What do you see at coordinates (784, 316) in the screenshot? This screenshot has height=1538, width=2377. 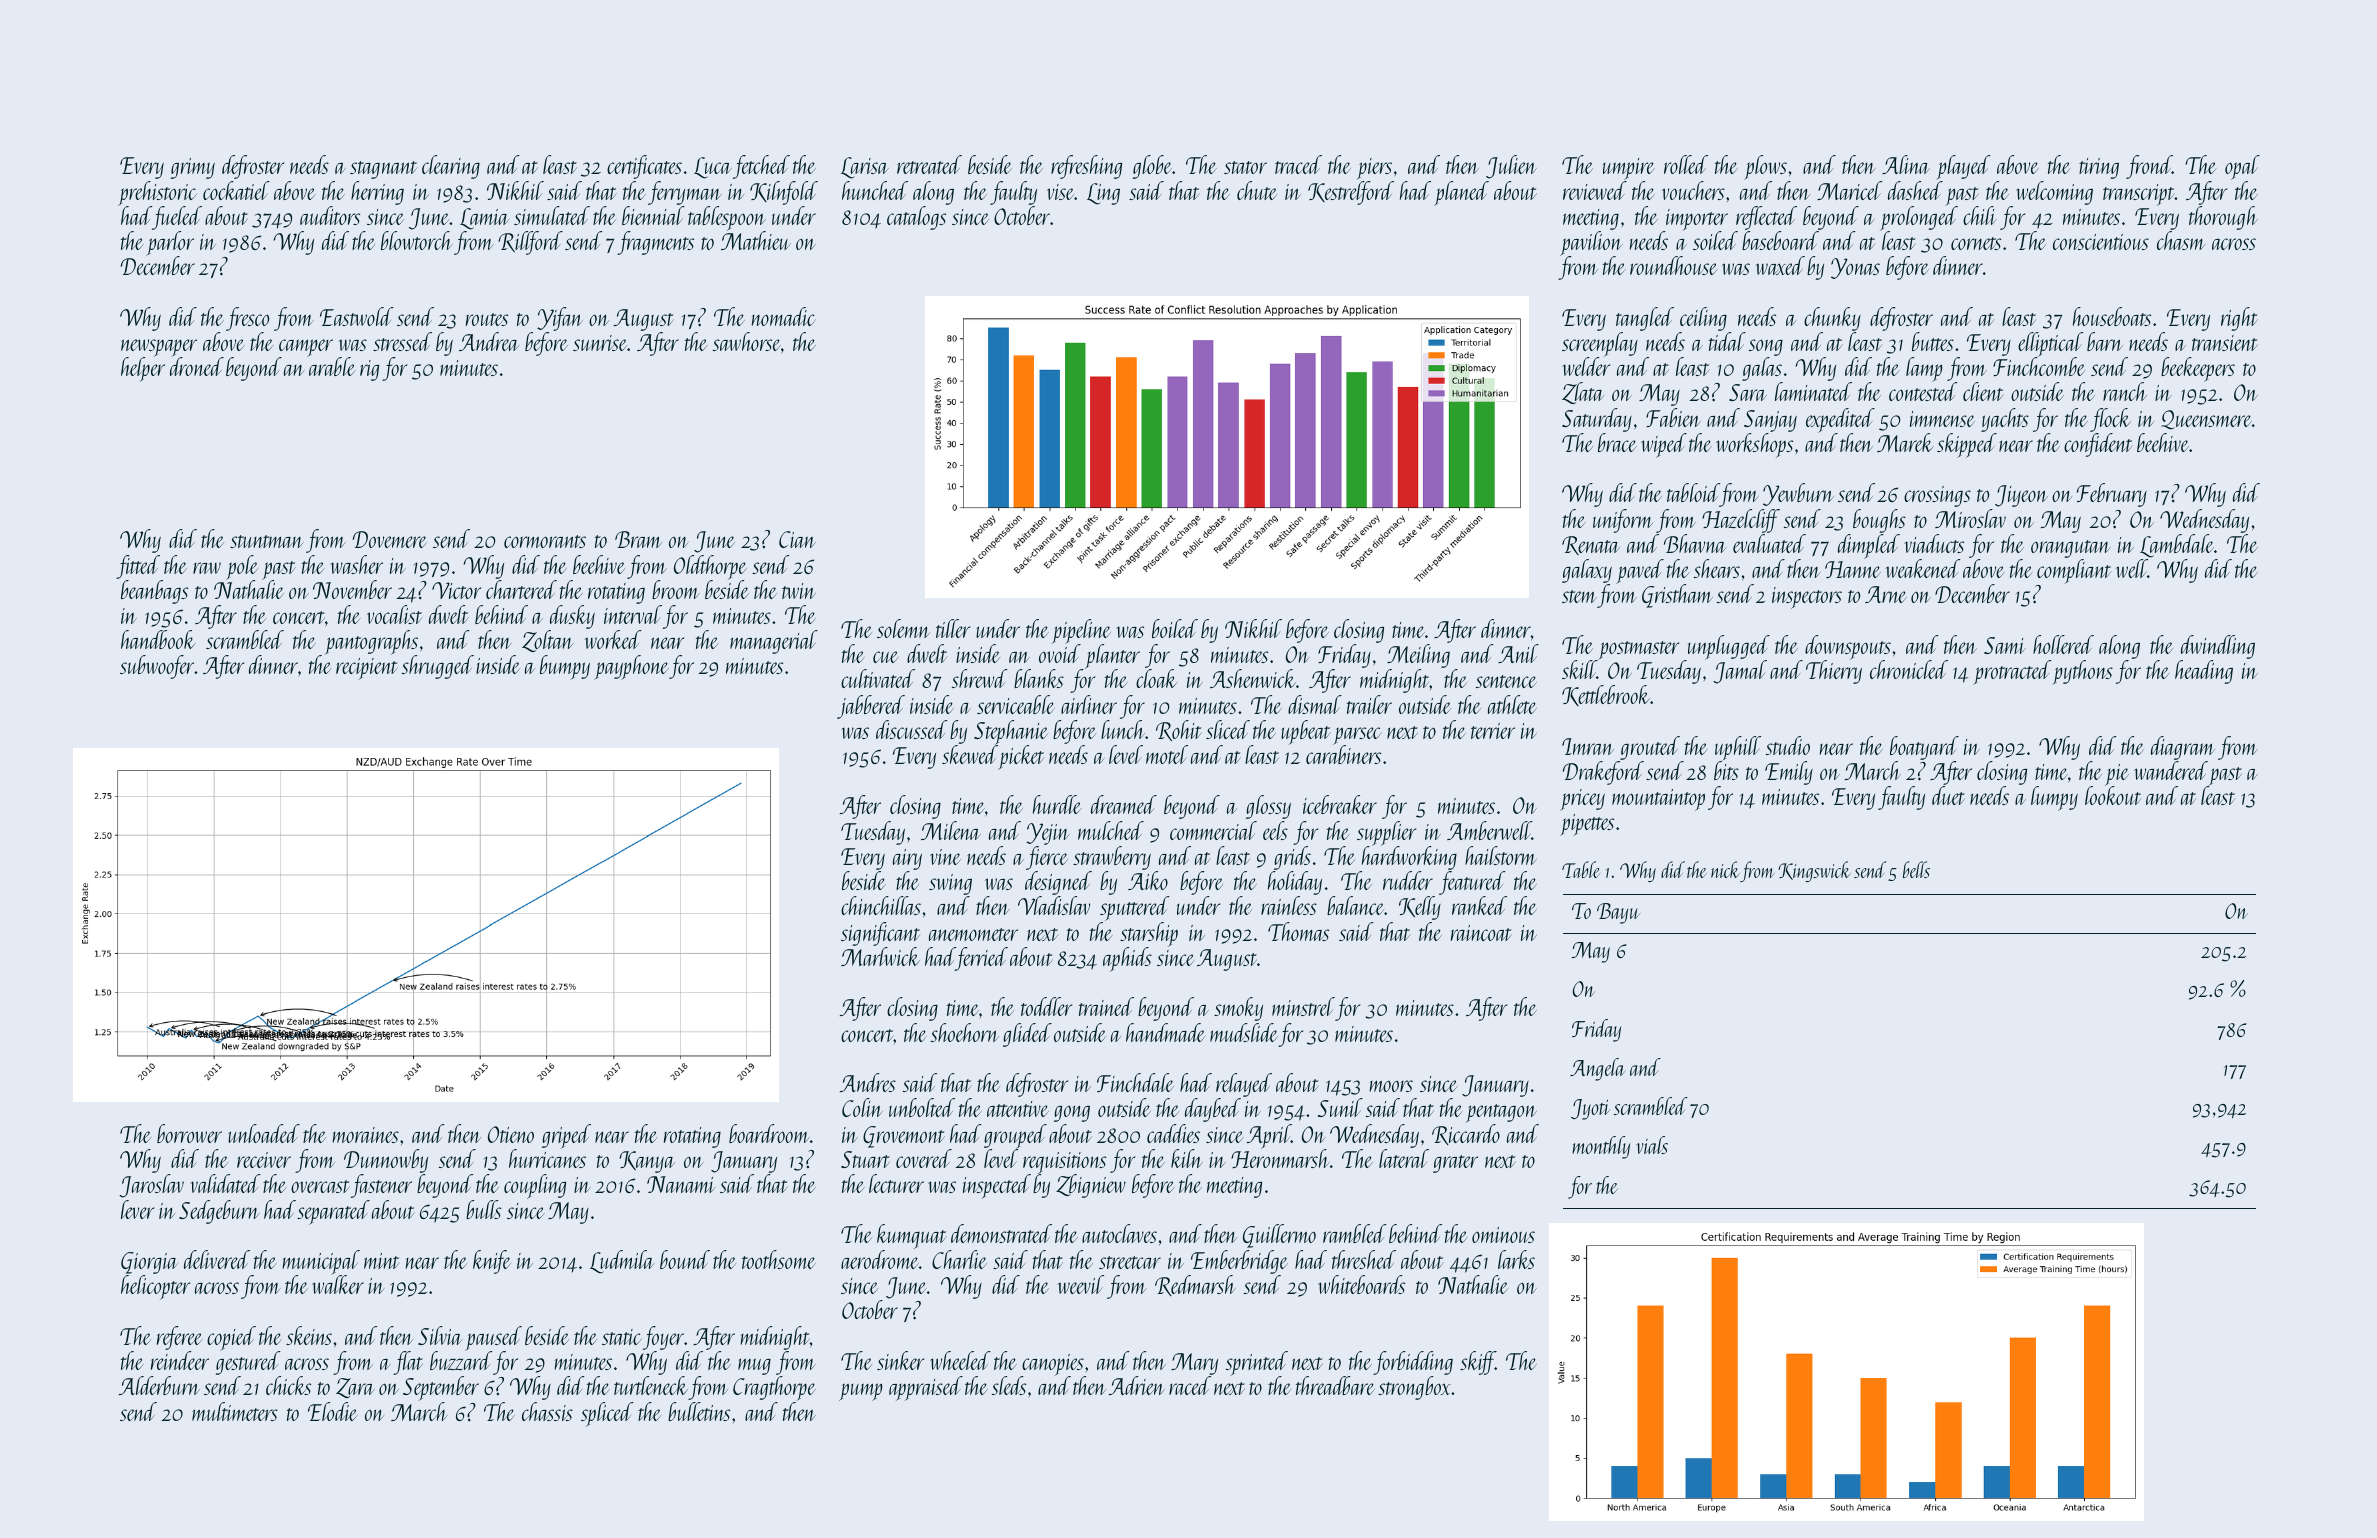 I see `nomadic` at bounding box center [784, 316].
